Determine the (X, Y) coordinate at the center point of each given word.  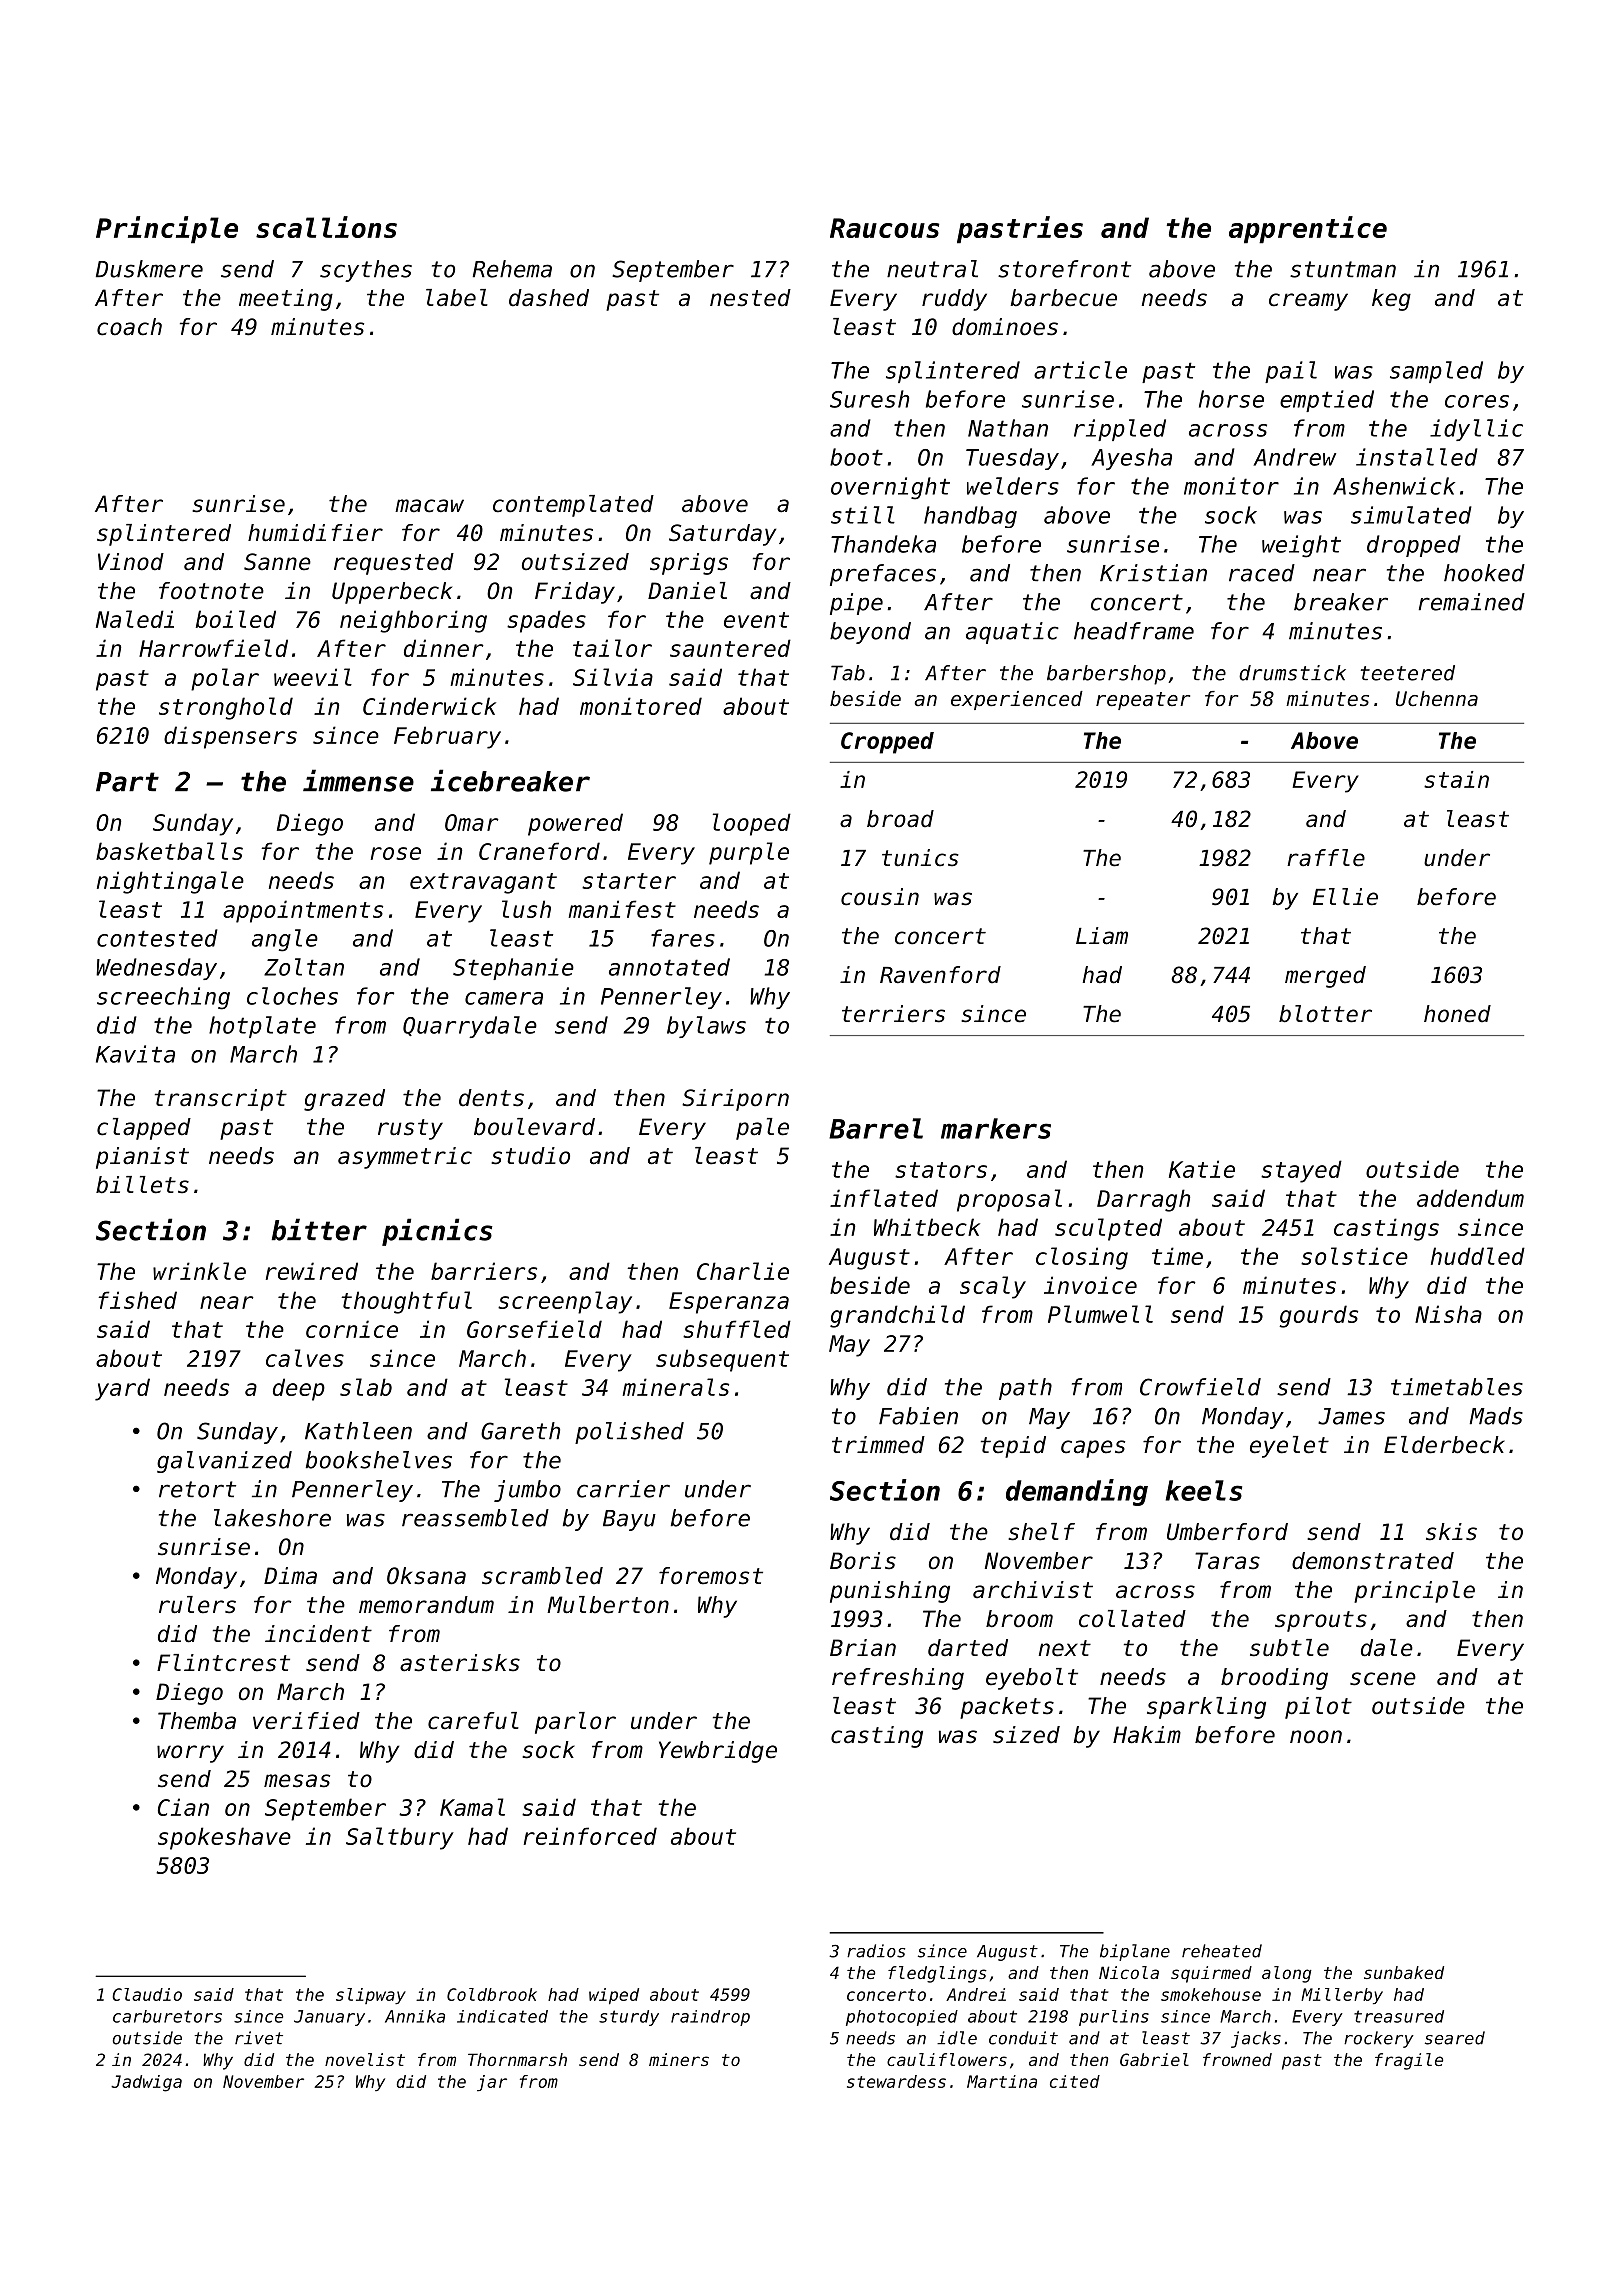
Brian (863, 1648)
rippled (1120, 430)
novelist (365, 2059)
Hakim (1147, 1735)
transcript (221, 1100)
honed (1457, 1014)
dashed (549, 298)
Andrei (976, 1994)
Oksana (426, 1576)
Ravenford (940, 975)
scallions (326, 227)
